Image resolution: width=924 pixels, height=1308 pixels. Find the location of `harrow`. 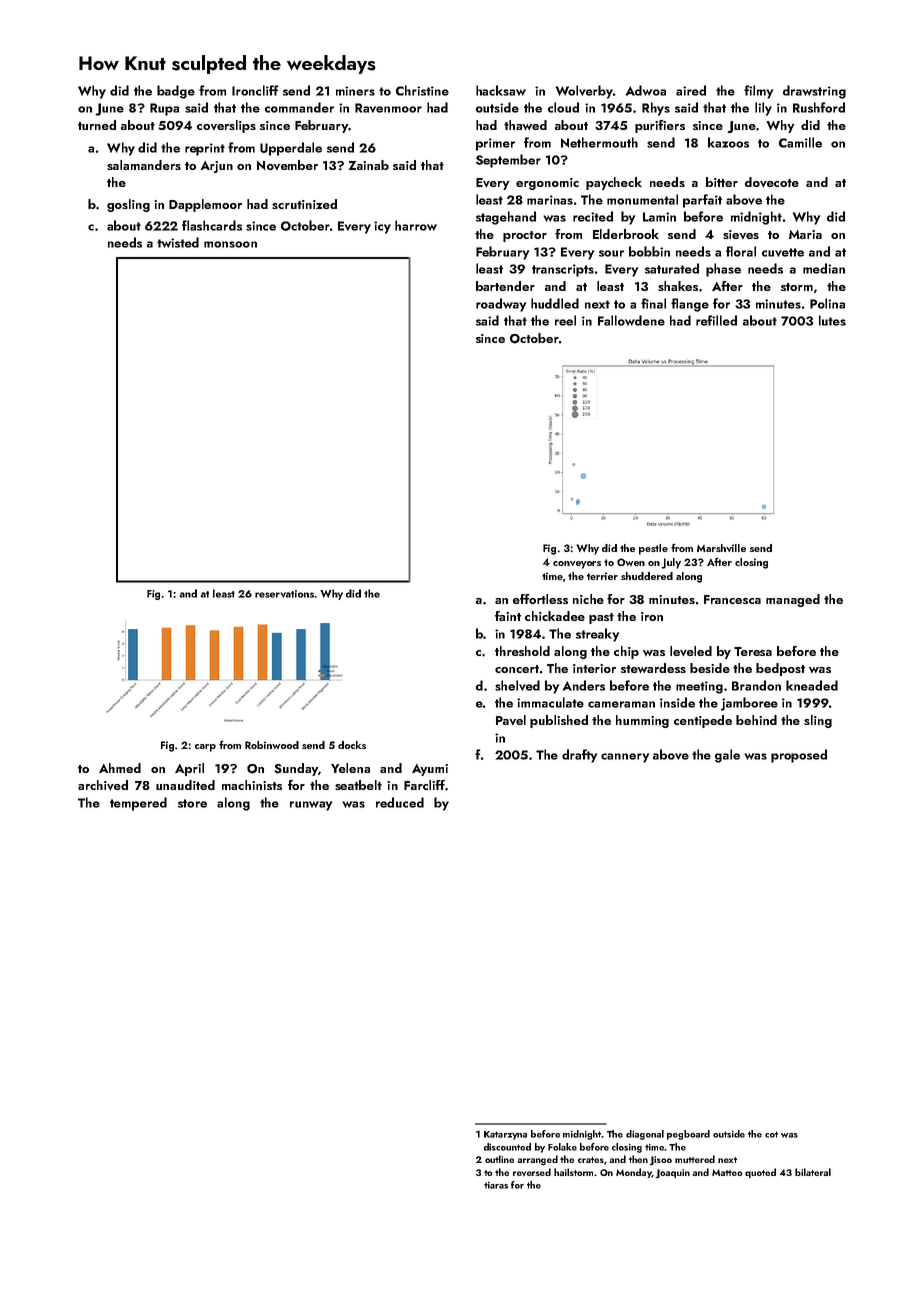

harrow is located at coordinates (416, 225).
